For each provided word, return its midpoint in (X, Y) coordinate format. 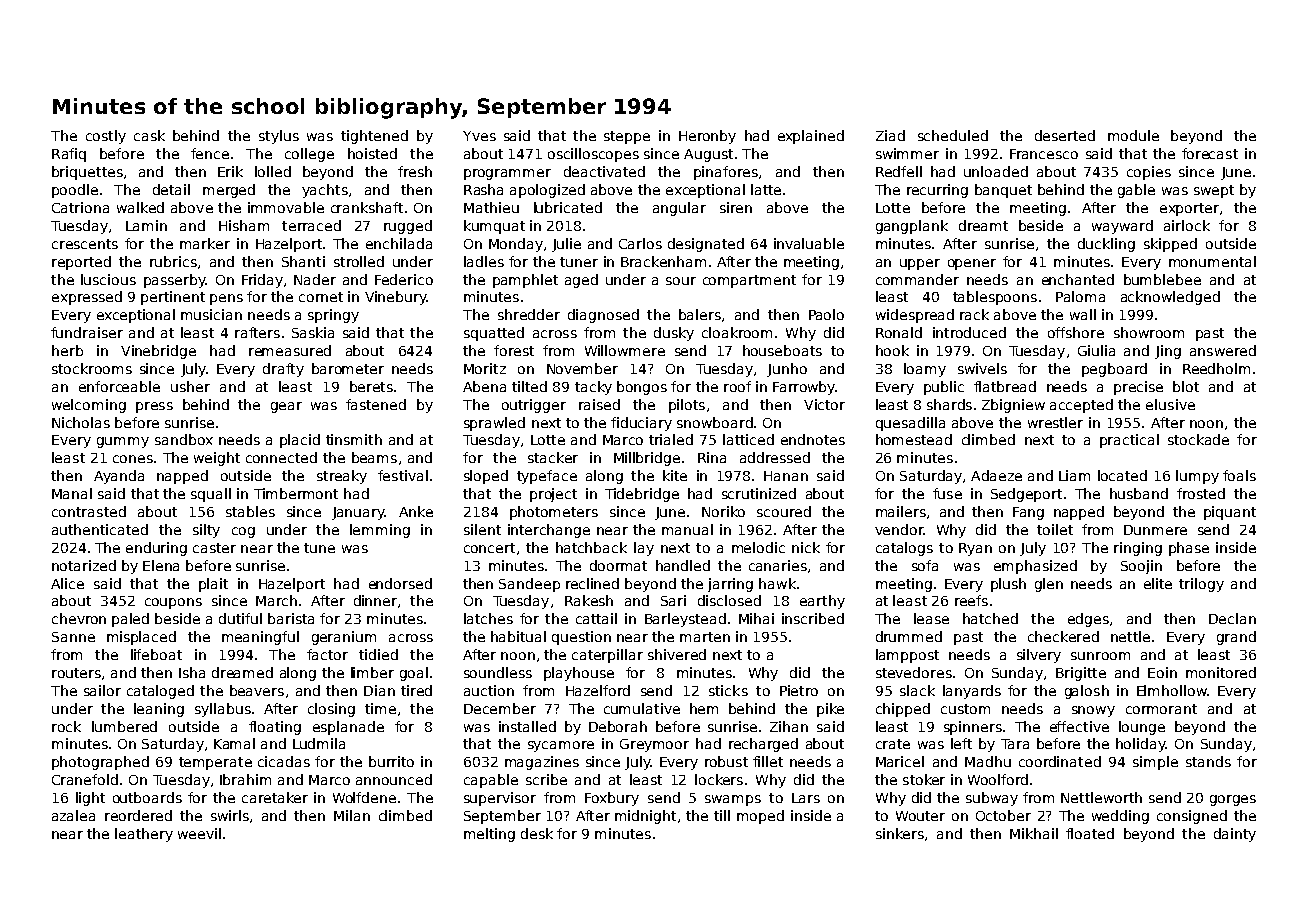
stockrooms (92, 368)
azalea (73, 815)
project (553, 495)
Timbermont (296, 493)
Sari (673, 600)
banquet (1003, 191)
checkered (1063, 636)
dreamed (242, 672)
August (708, 155)
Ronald (899, 332)
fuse (947, 493)
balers (700, 314)
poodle (75, 191)
